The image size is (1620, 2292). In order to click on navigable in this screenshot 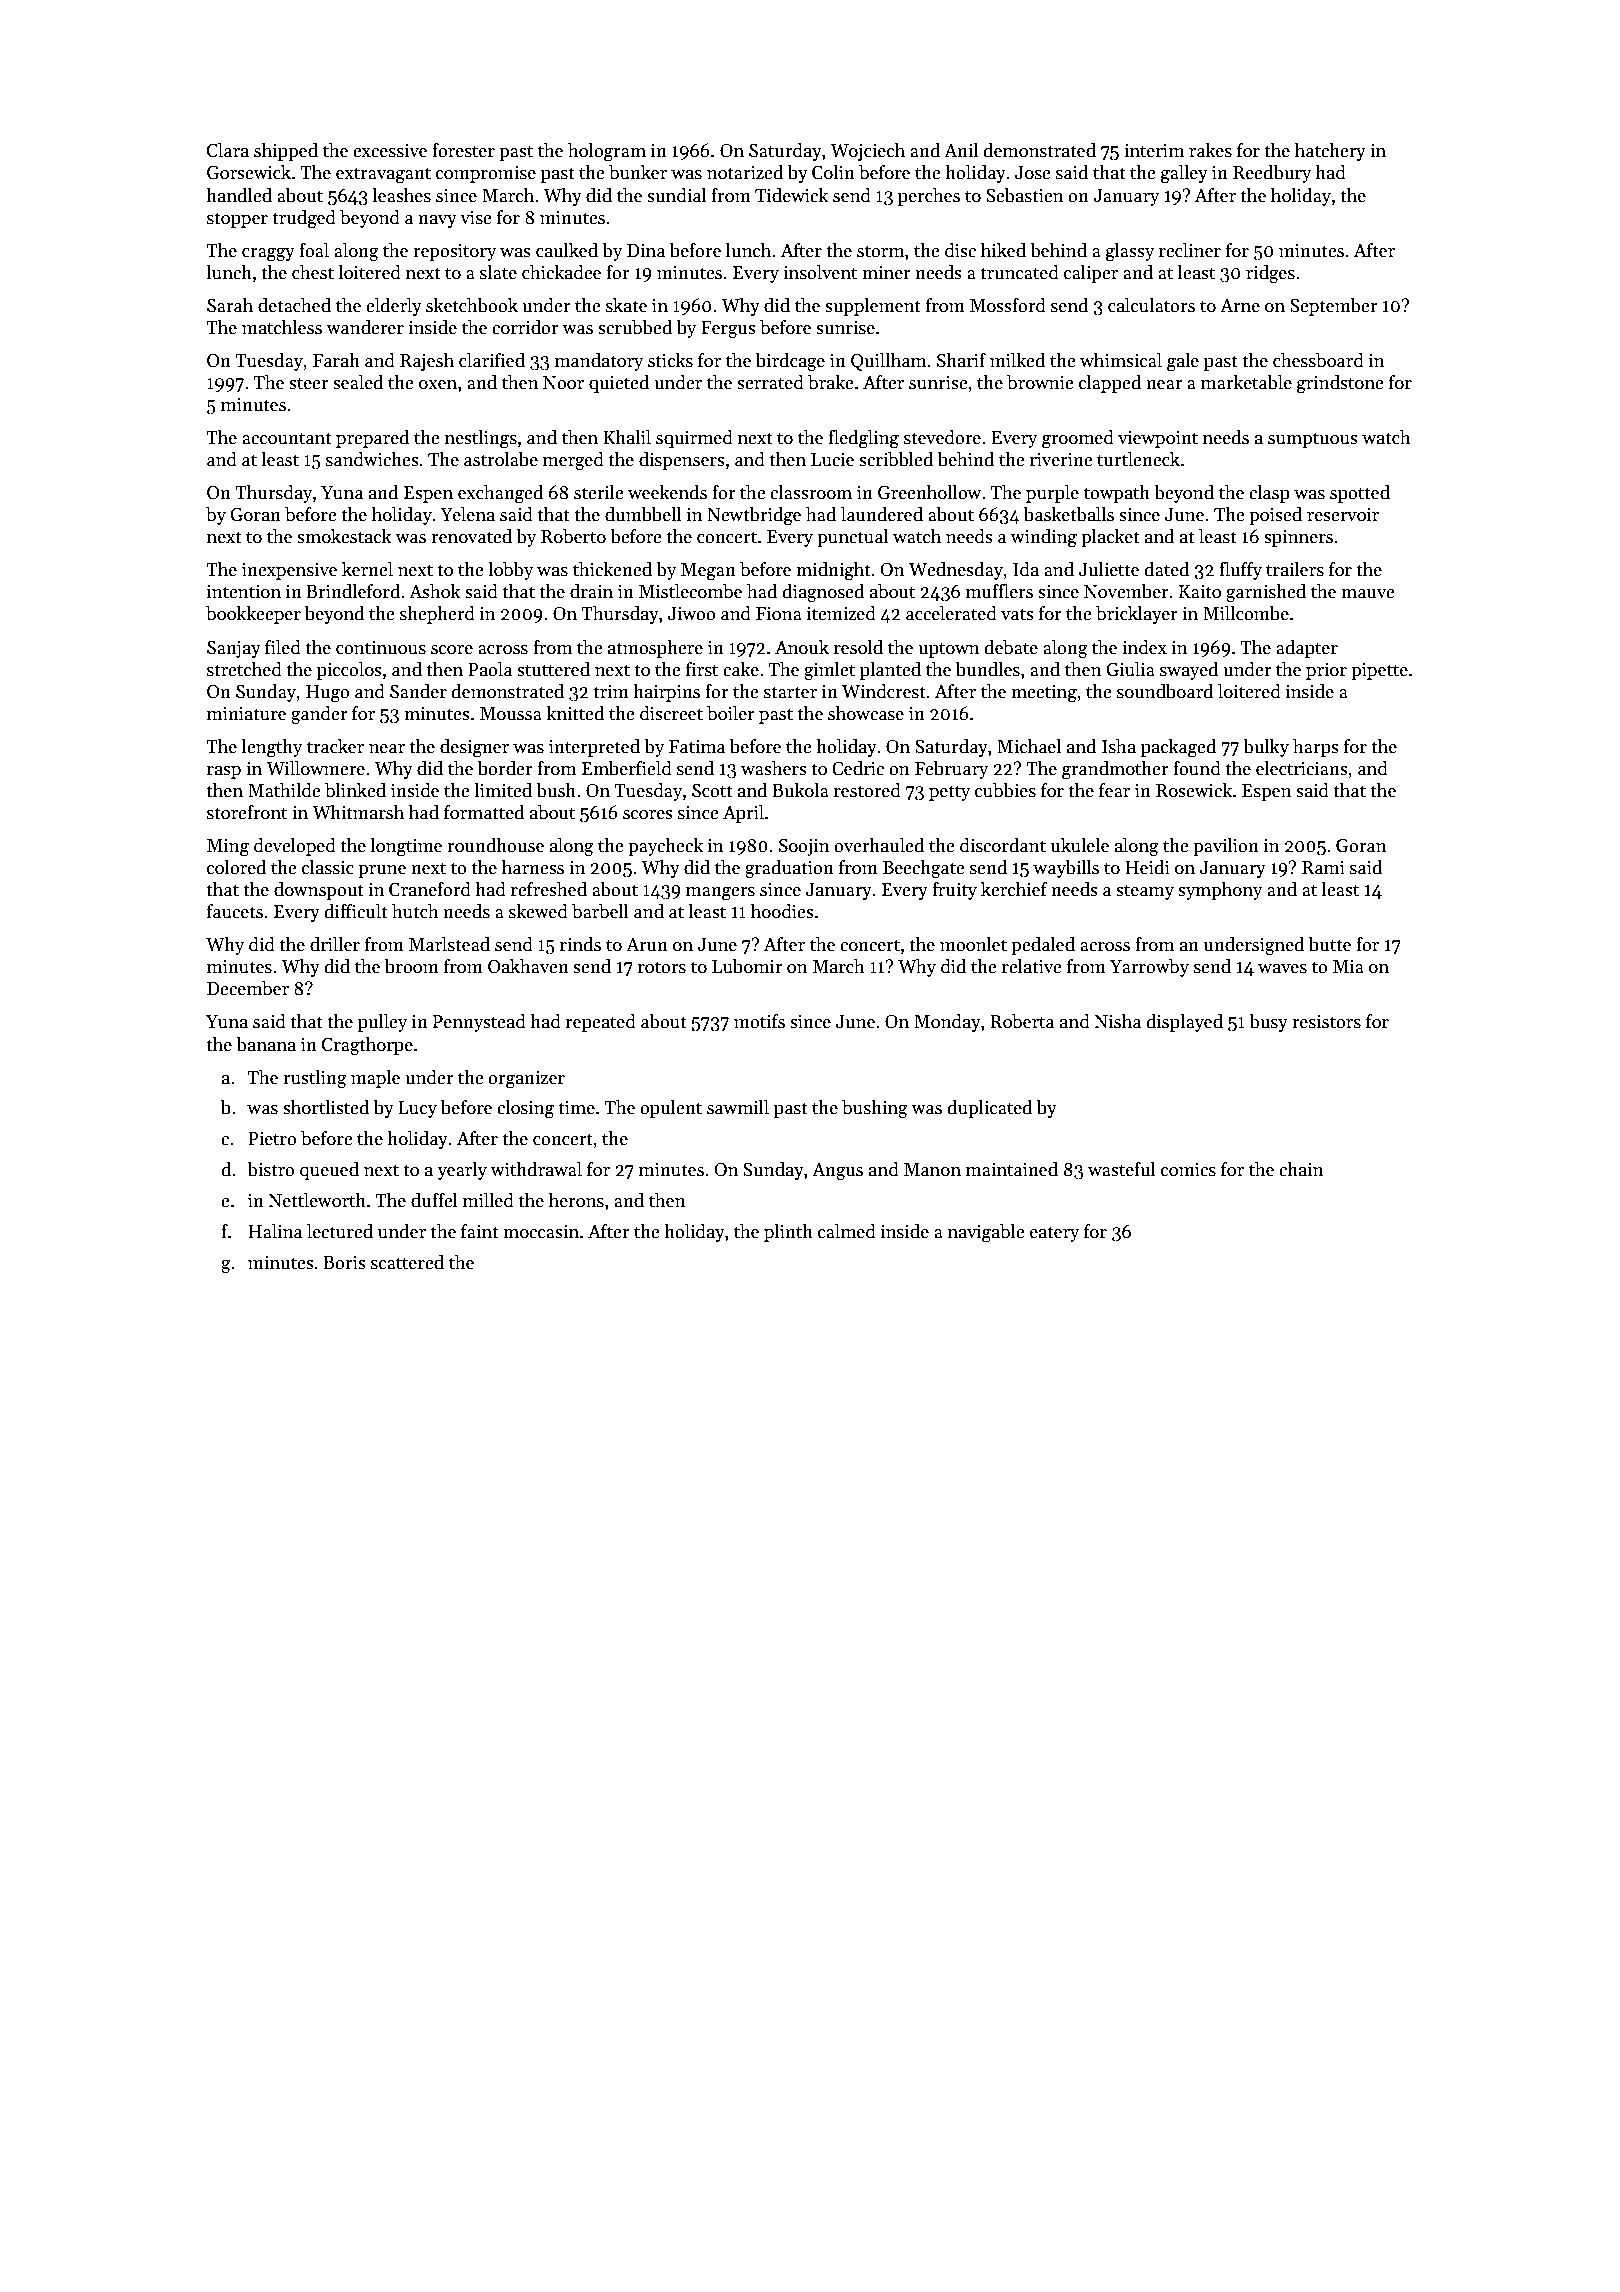, I will do `click(986, 1233)`.
